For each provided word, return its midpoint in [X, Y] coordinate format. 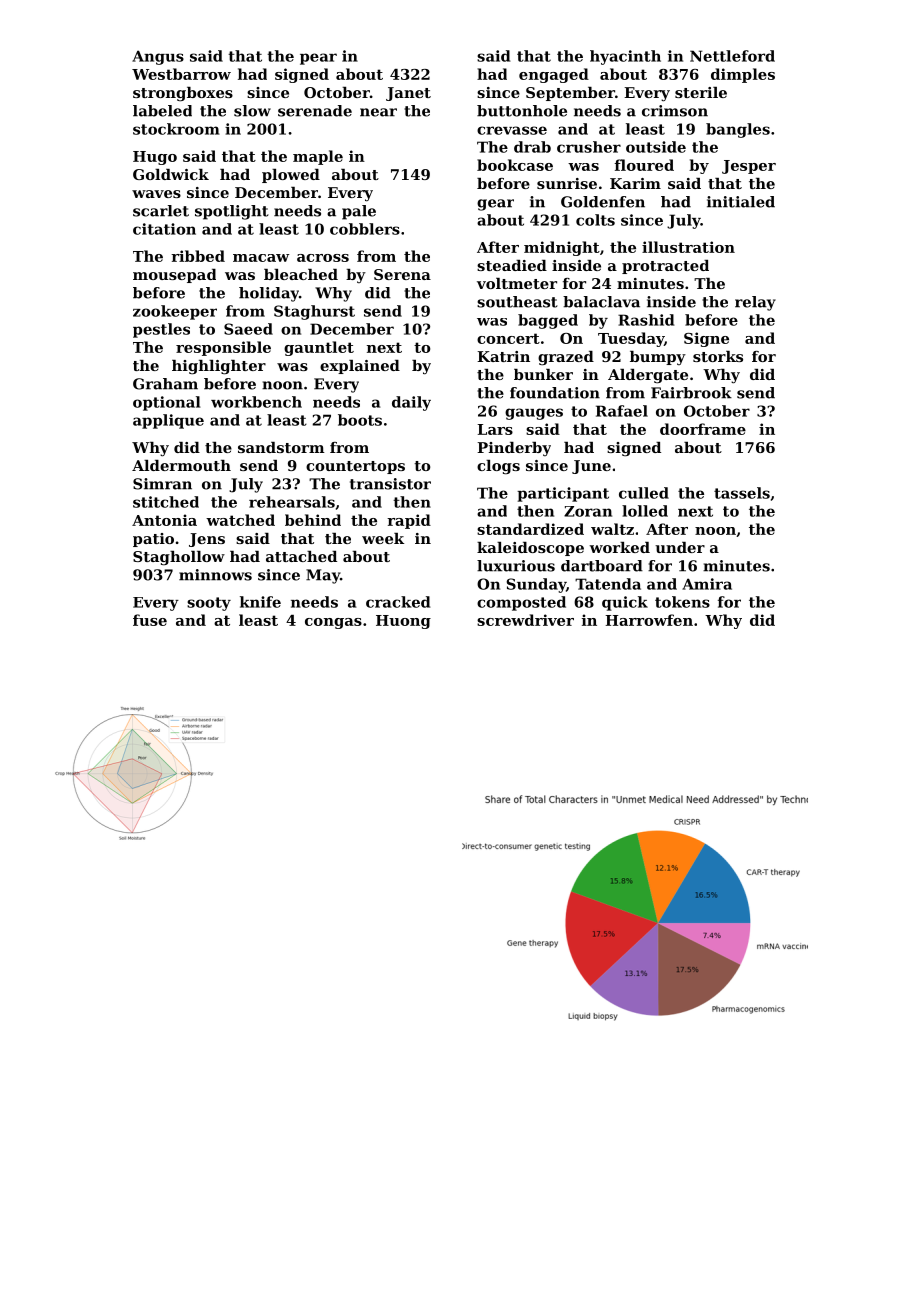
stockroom [176, 129]
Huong [403, 622]
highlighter [219, 367]
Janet [408, 94]
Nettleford [732, 56]
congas [333, 623]
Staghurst [314, 312]
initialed [741, 202]
